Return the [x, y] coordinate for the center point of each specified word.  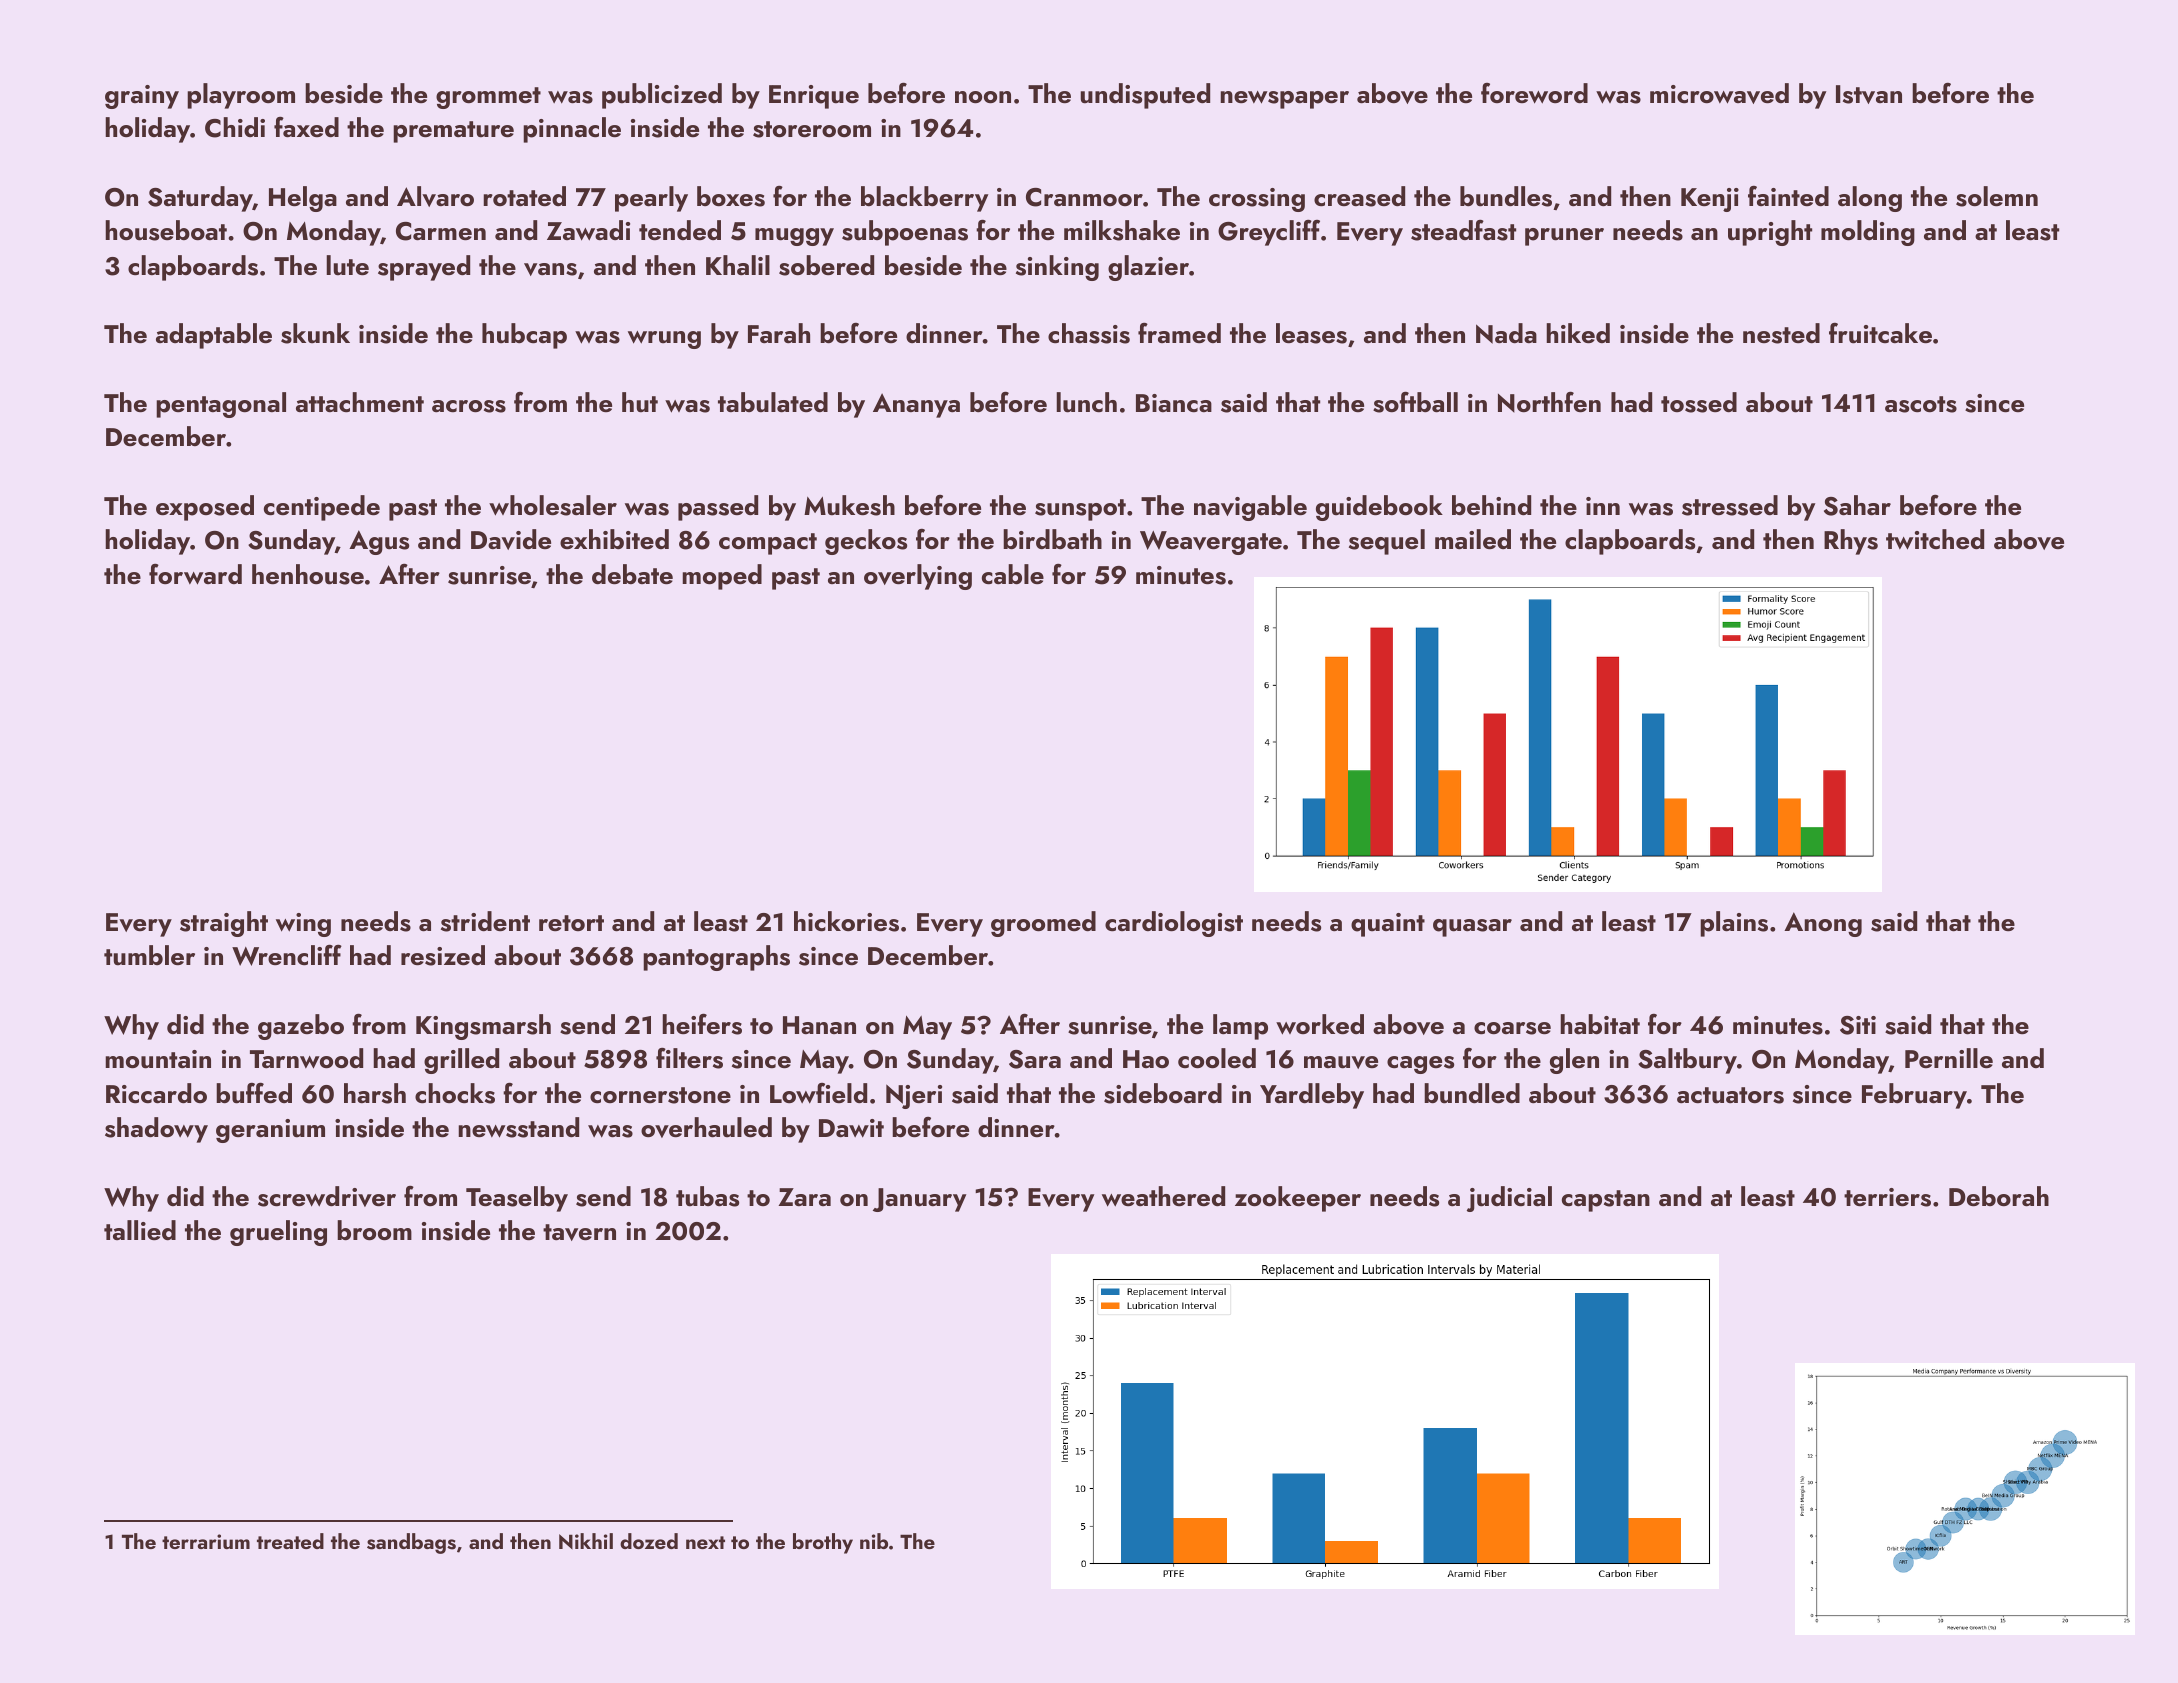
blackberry [924, 199]
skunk [315, 333]
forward [195, 574]
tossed [1699, 402]
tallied [140, 1230]
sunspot [1080, 510]
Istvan [1869, 94]
